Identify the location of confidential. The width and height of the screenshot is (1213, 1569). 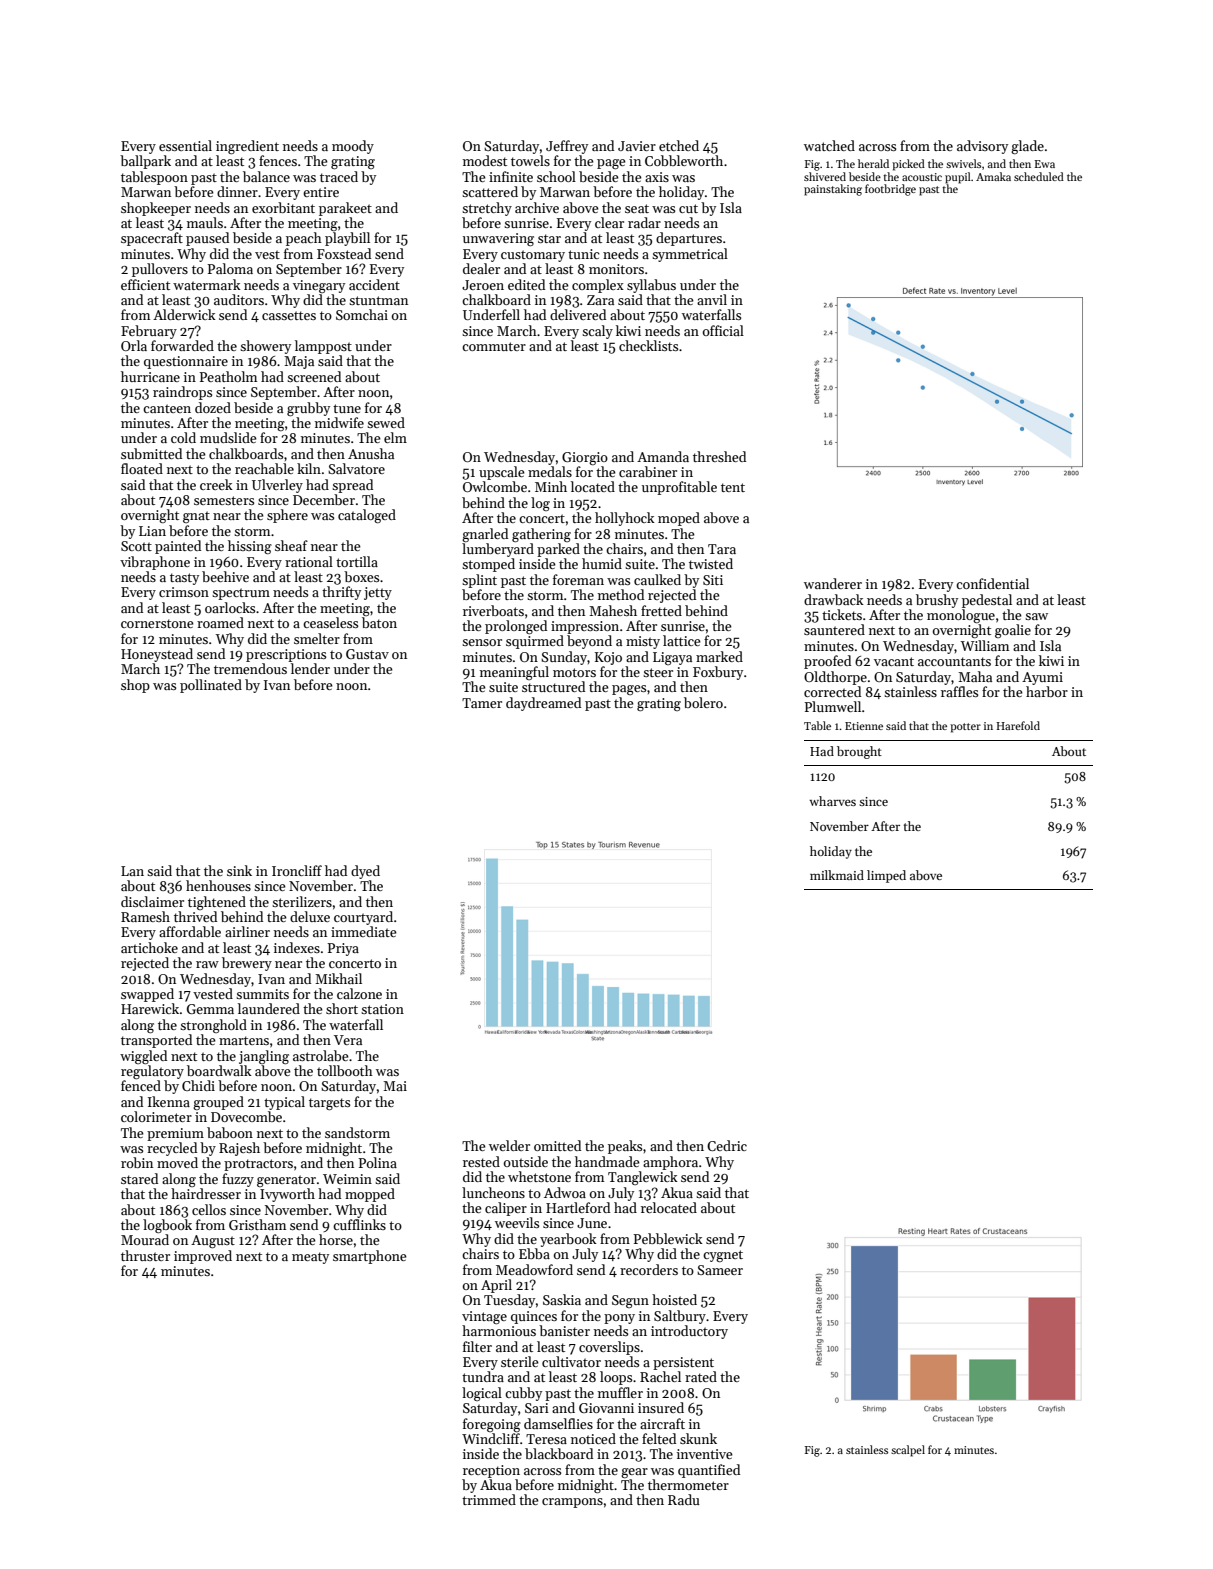
(992, 583).
